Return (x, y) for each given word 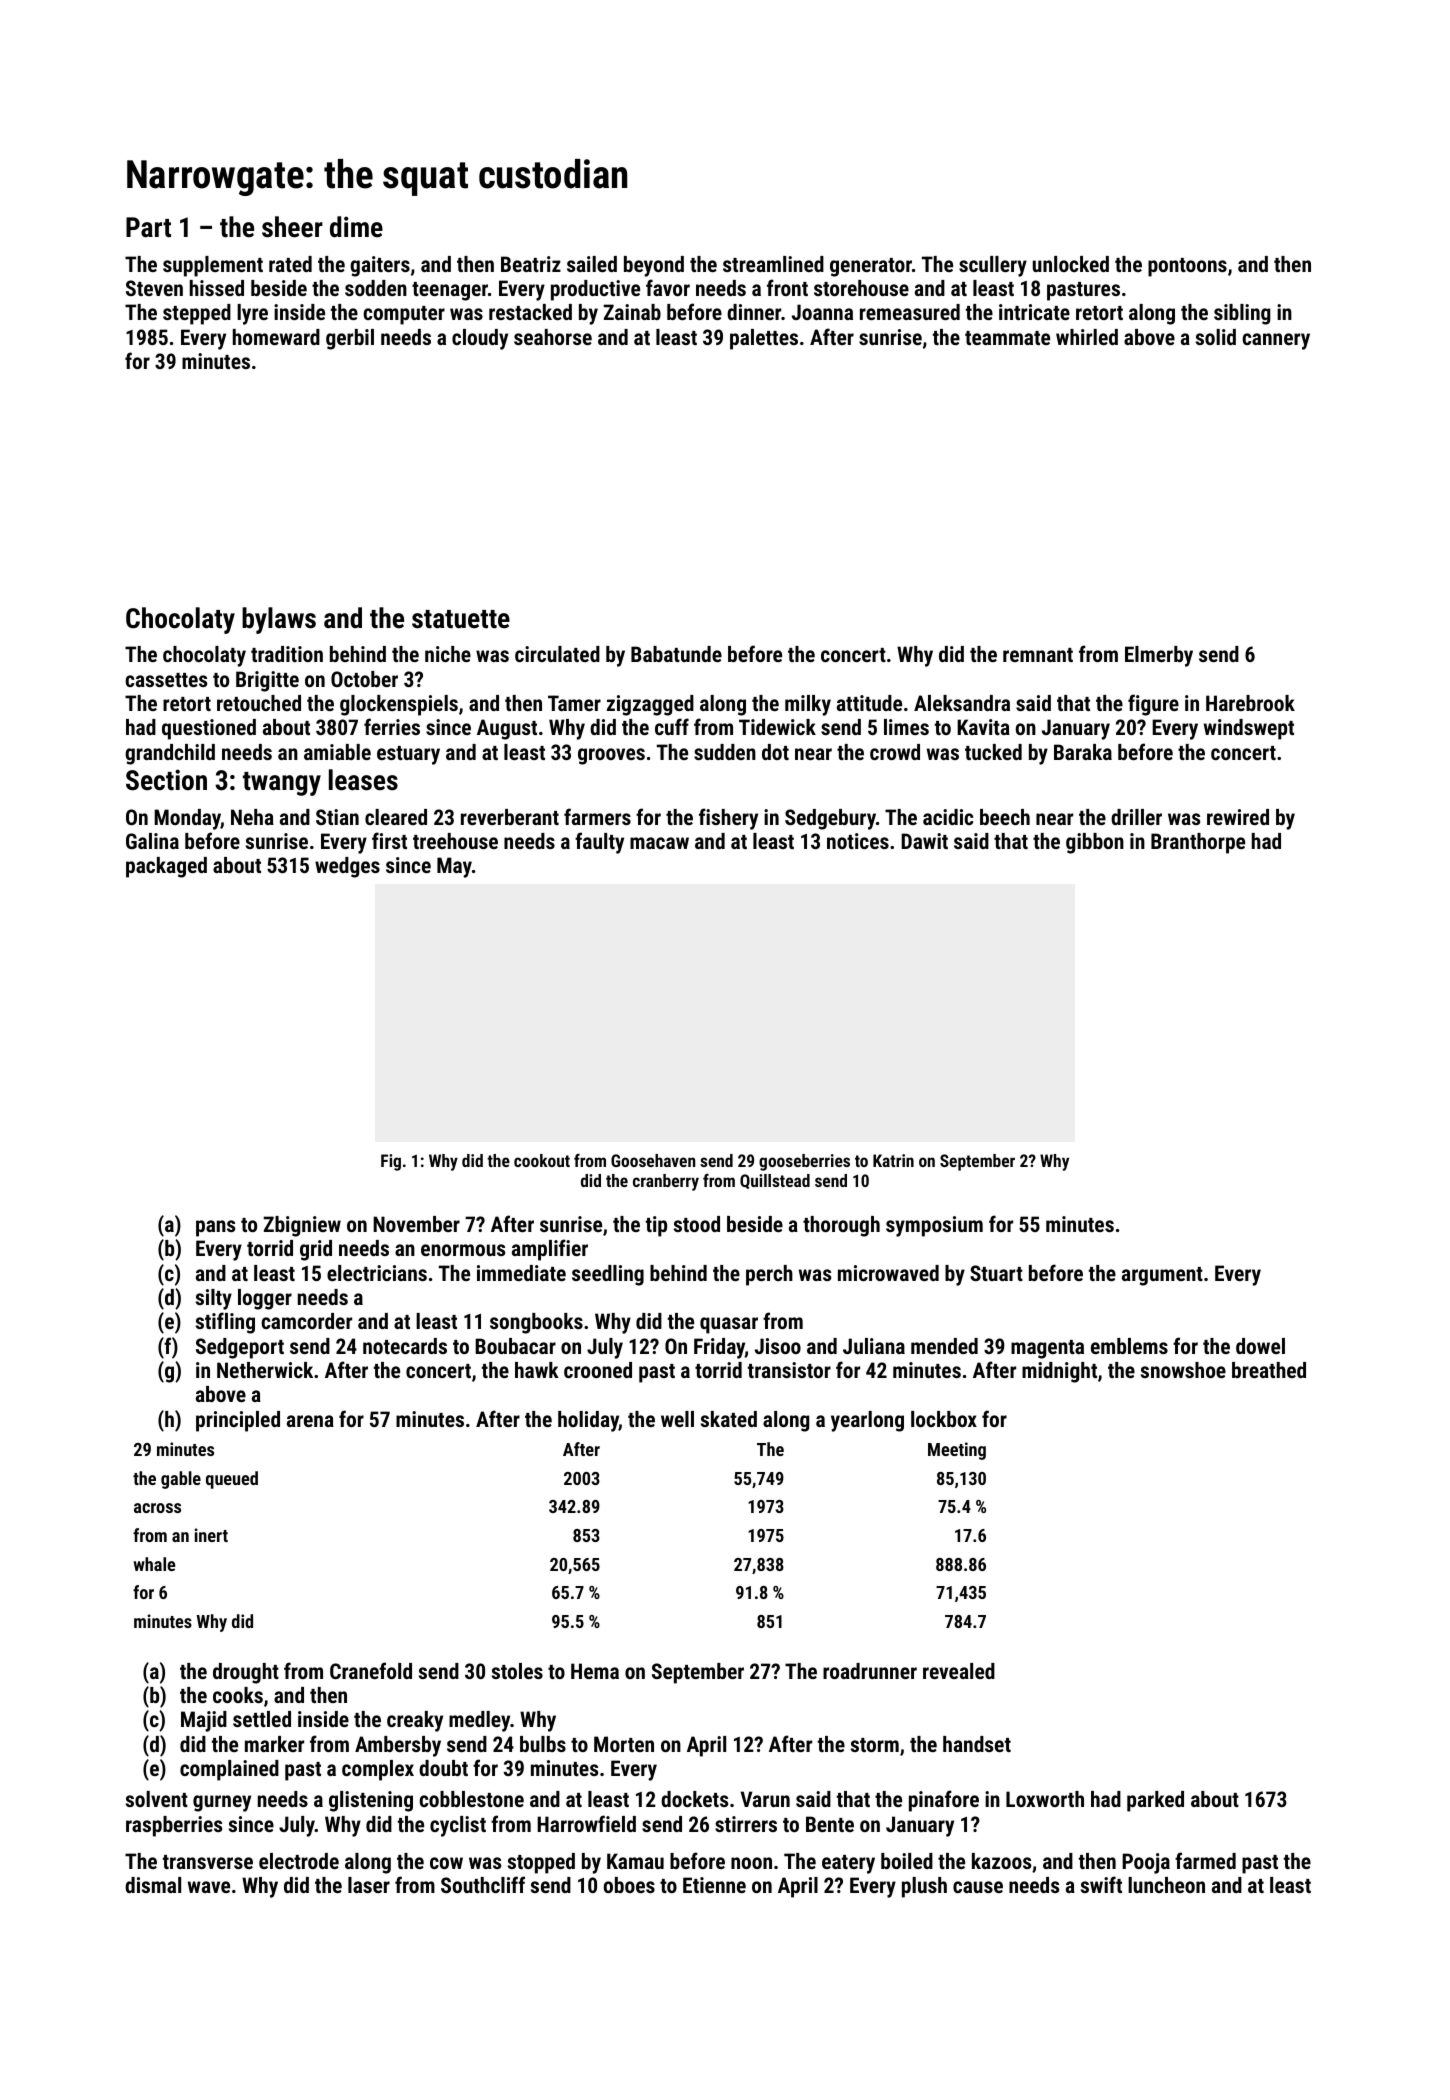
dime (356, 227)
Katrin (893, 1160)
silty (214, 1299)
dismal (153, 1885)
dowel (1260, 1346)
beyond (654, 266)
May (454, 867)
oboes (629, 1885)
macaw (659, 843)
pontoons (1187, 267)
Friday (719, 1348)
